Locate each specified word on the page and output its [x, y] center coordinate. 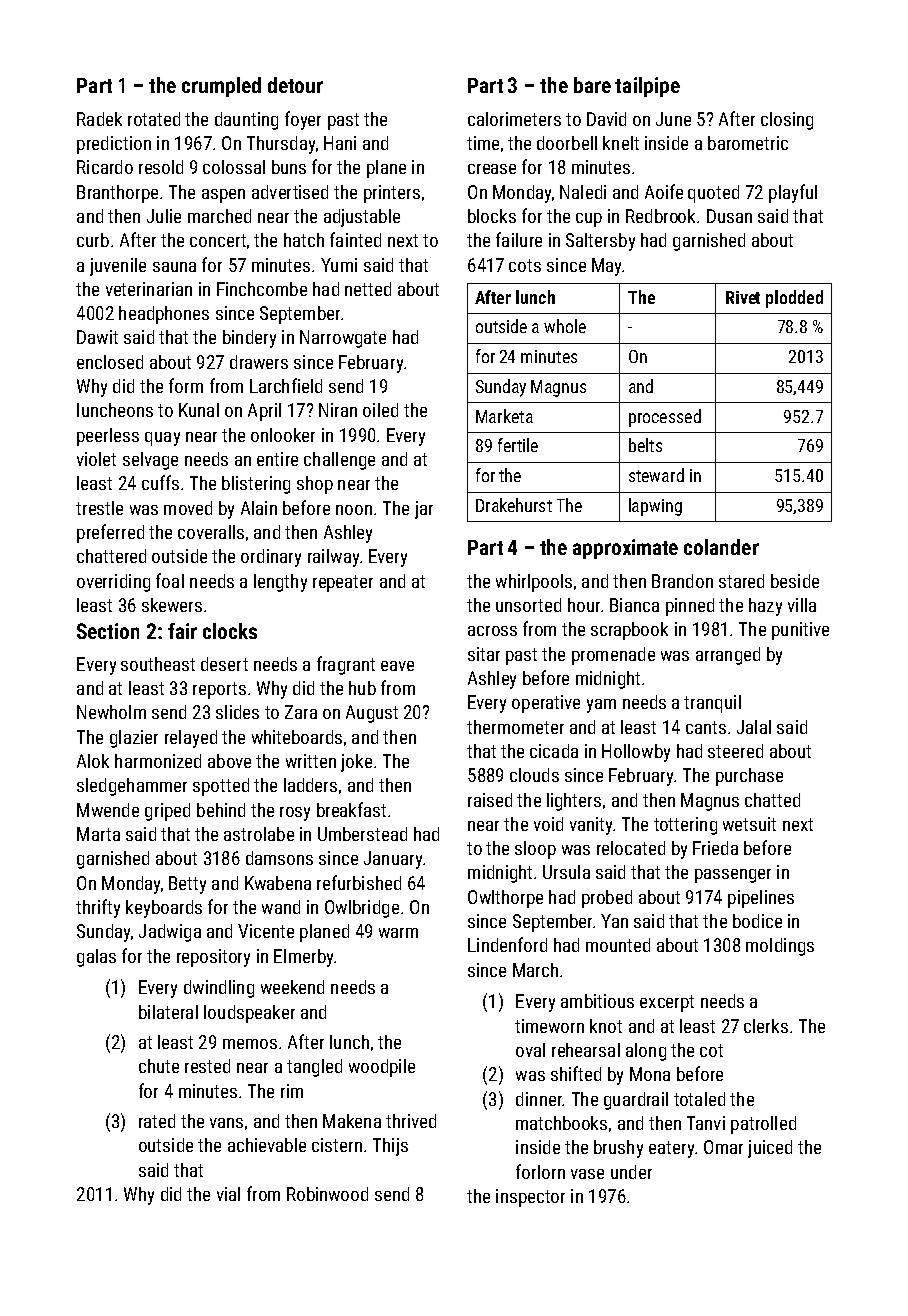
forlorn [540, 1171]
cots [525, 265]
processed [665, 418]
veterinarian [149, 289]
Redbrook [660, 216]
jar [424, 510]
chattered [111, 556]
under [631, 1172]
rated [157, 1121]
